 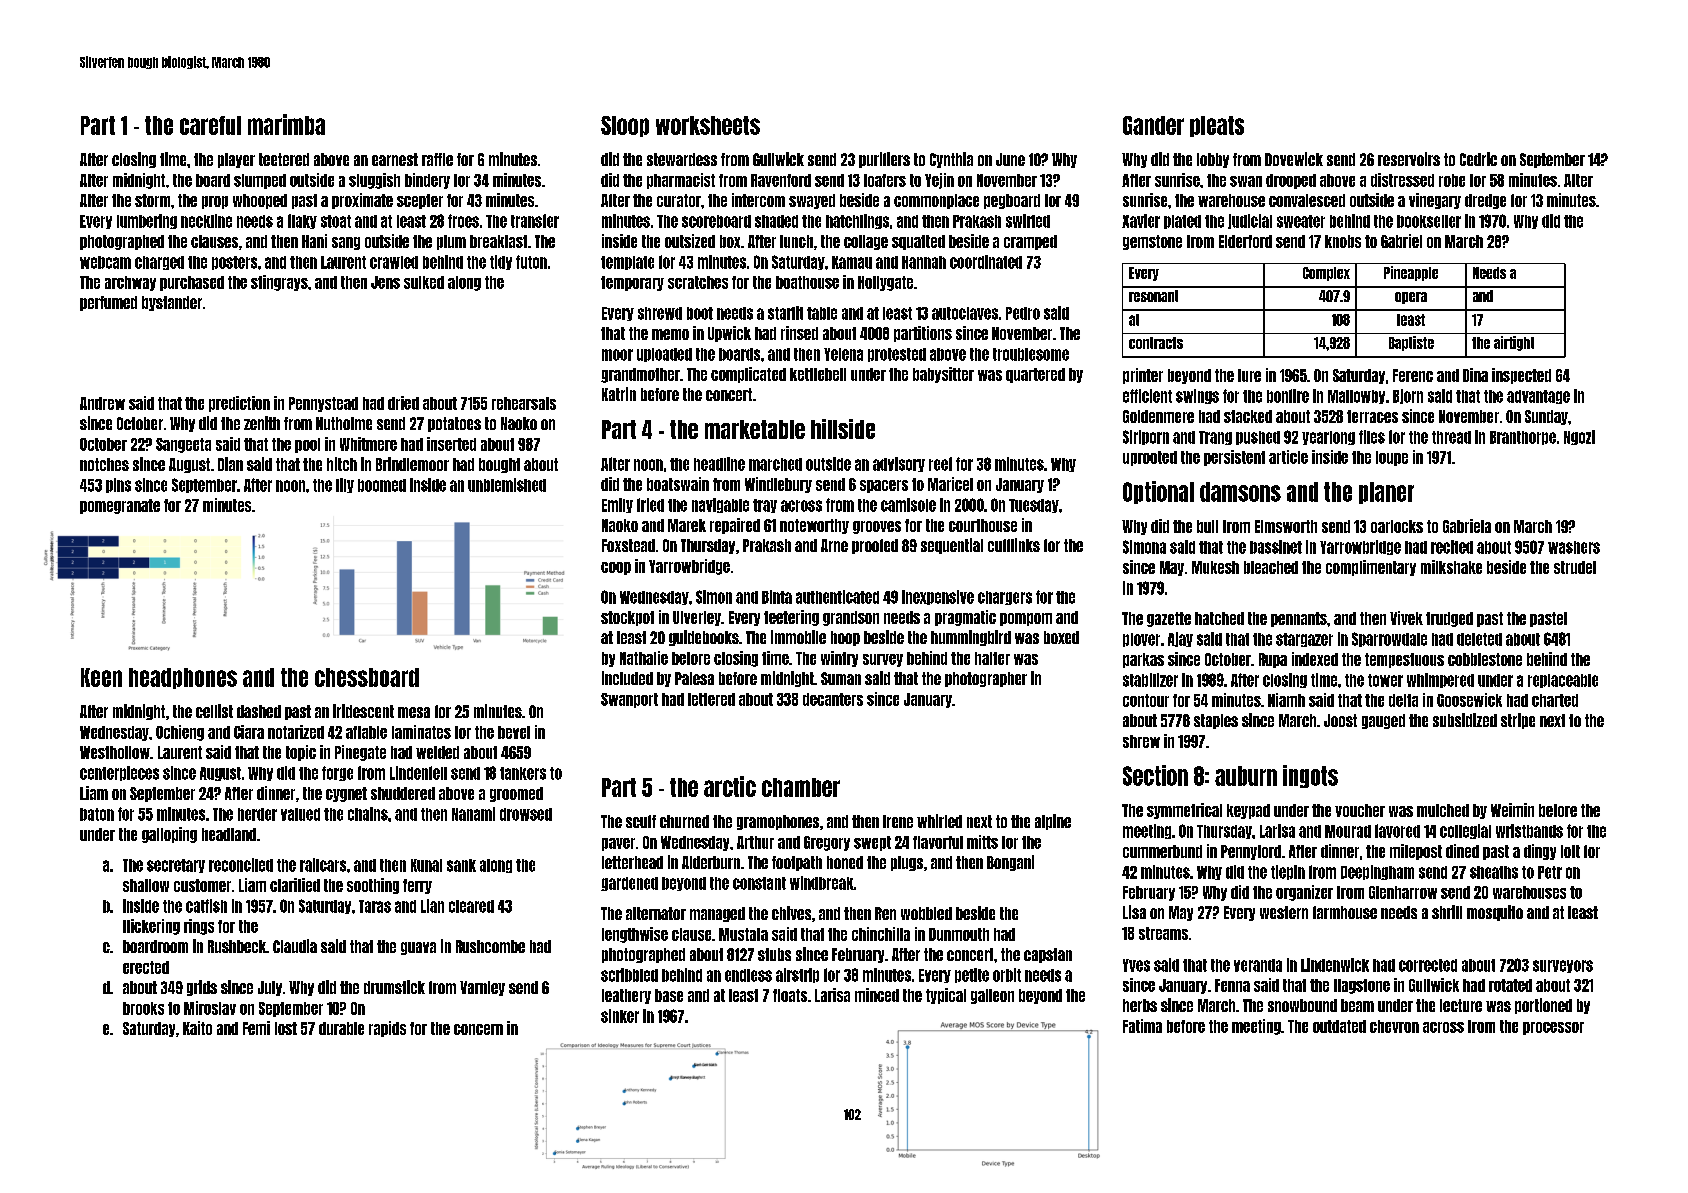 What do you see at coordinates (115, 752) in the screenshot?
I see `Westhollow` at bounding box center [115, 752].
